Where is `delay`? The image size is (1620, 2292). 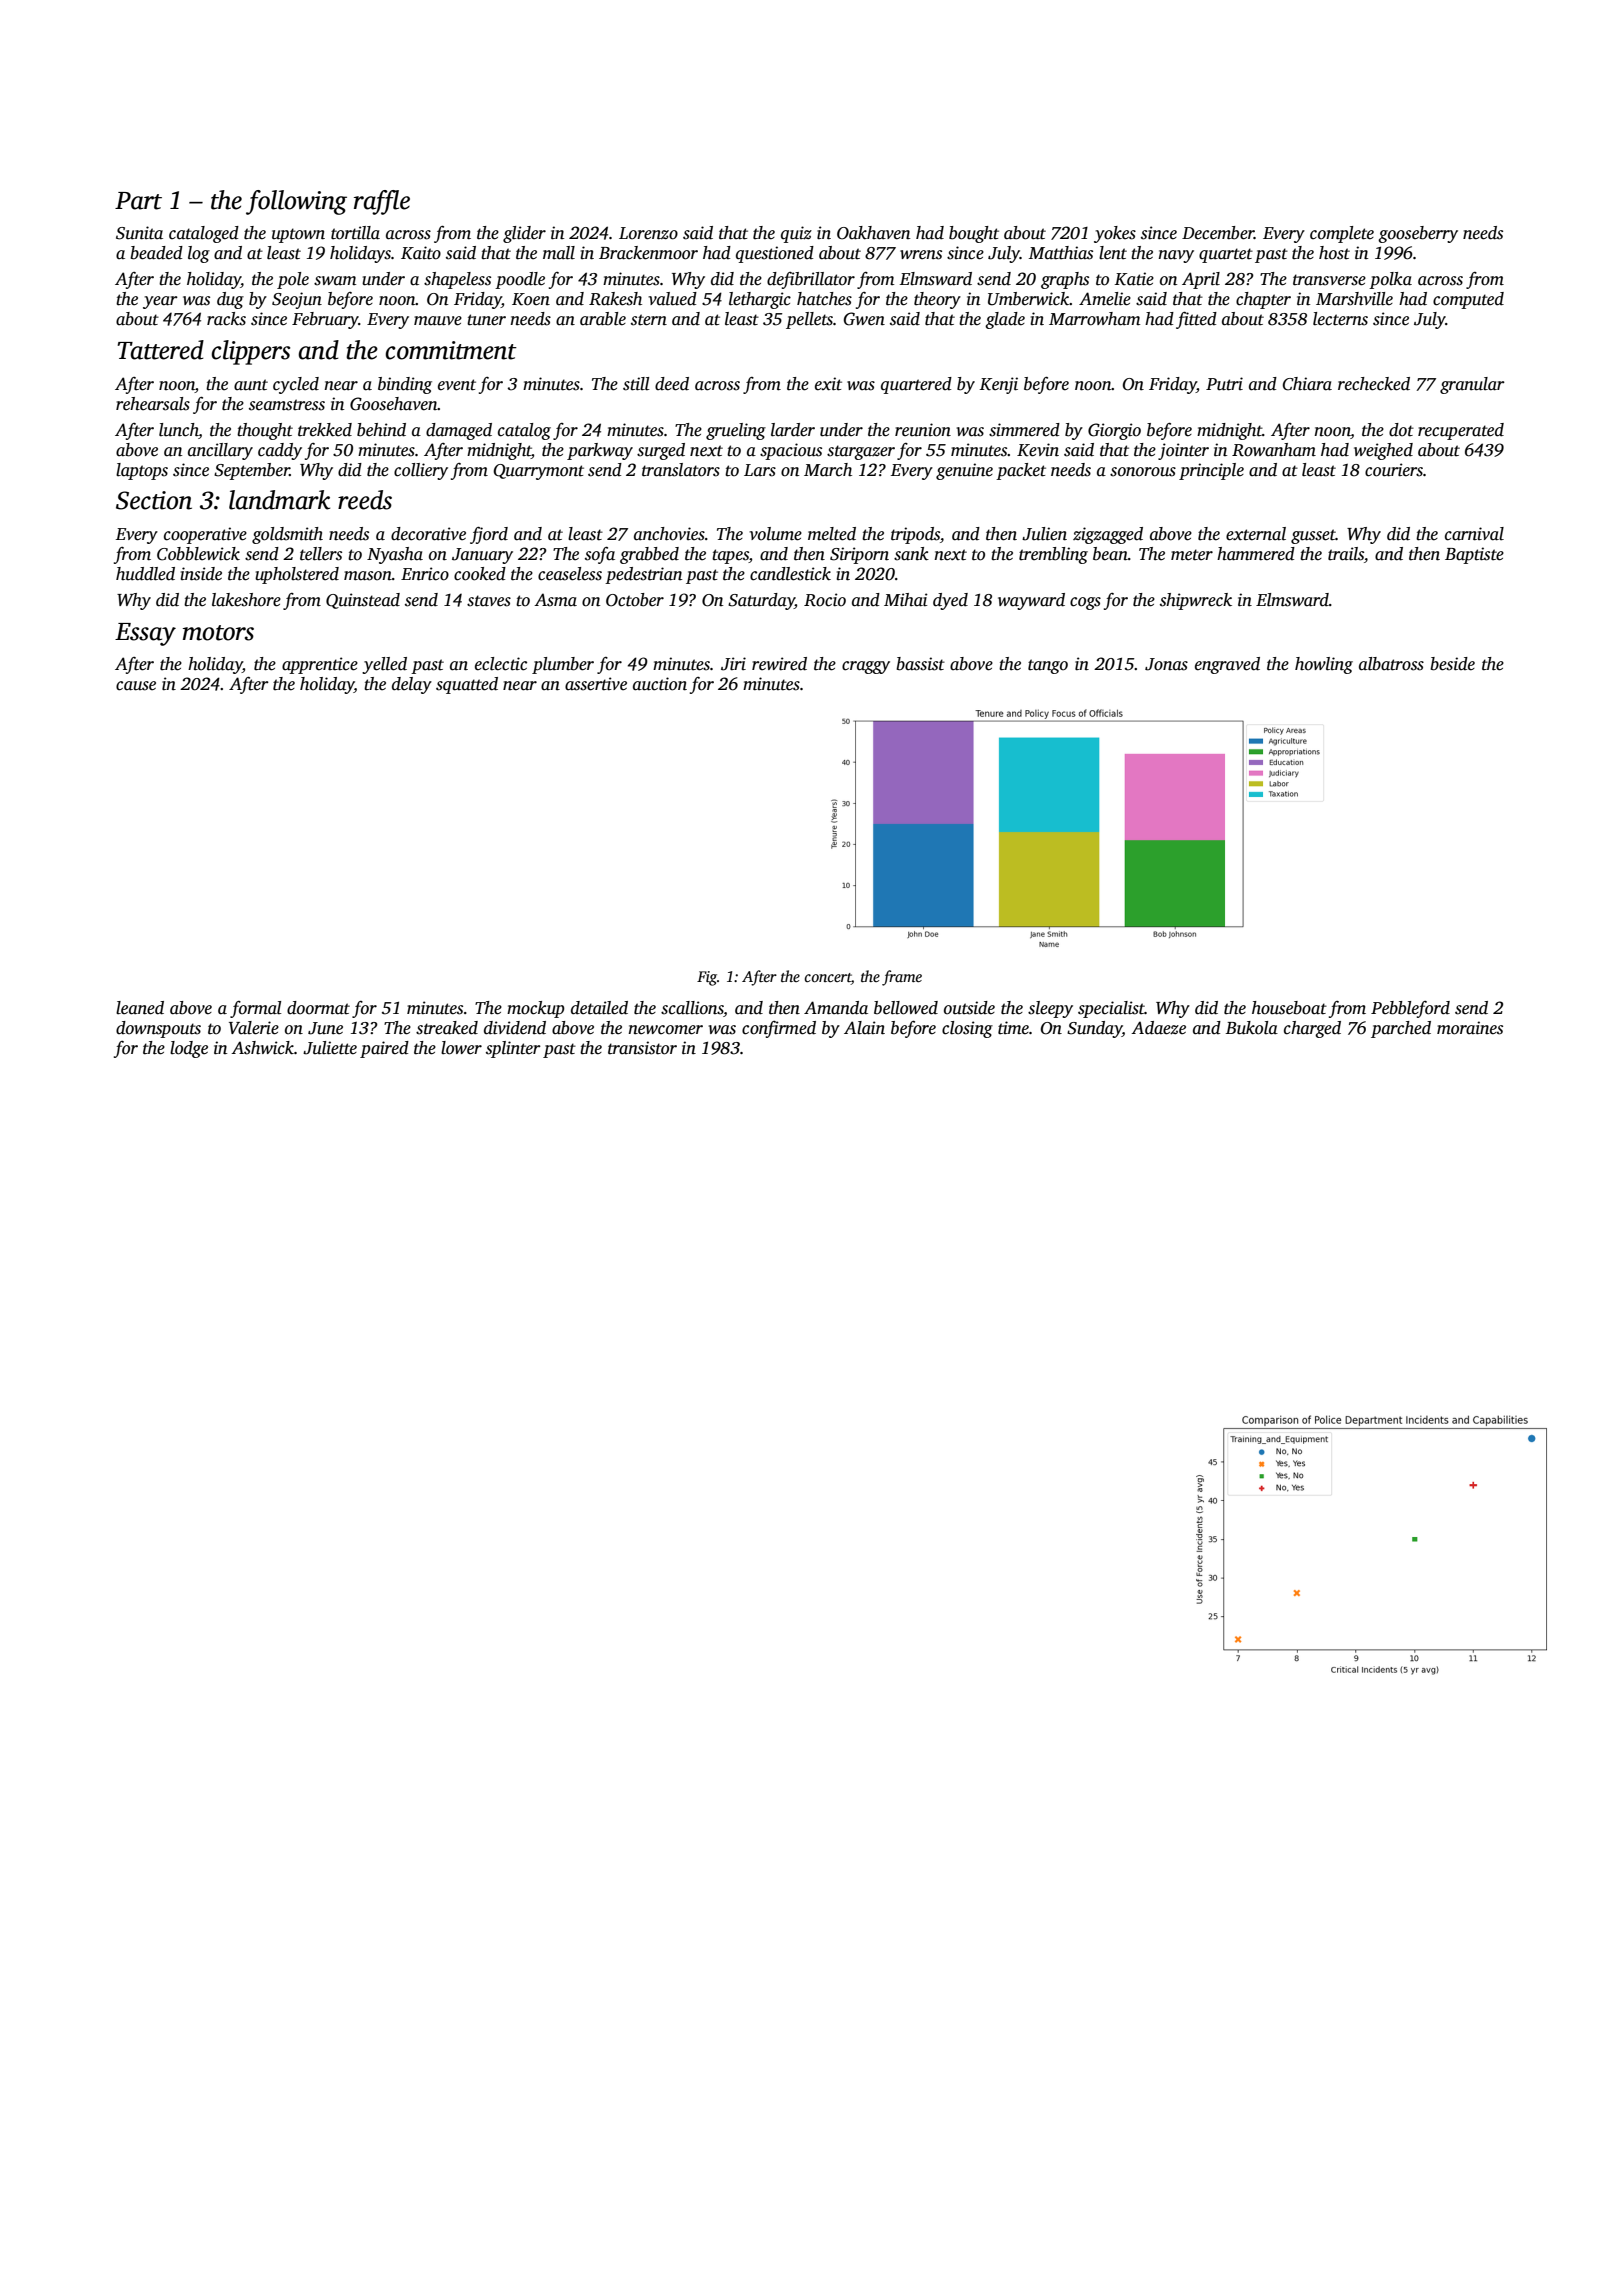 delay is located at coordinates (412, 685).
